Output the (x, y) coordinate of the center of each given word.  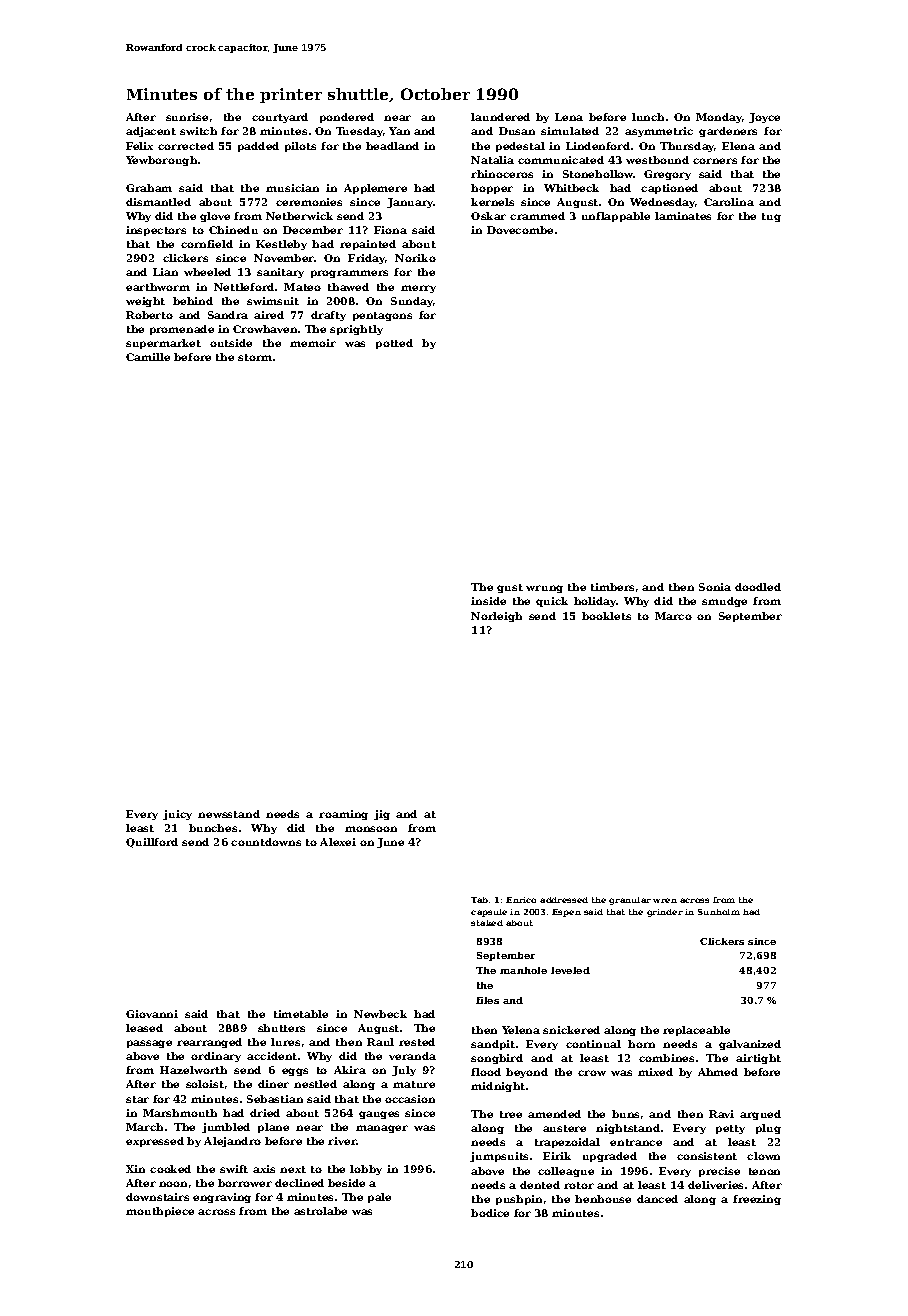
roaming (343, 815)
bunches (213, 828)
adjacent (151, 132)
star (137, 1099)
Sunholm (719, 912)
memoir (313, 343)
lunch (648, 117)
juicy (177, 815)
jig (382, 815)
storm (255, 357)
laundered (500, 117)
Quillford (152, 843)
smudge (724, 602)
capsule (489, 913)
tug (771, 217)
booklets (606, 616)
